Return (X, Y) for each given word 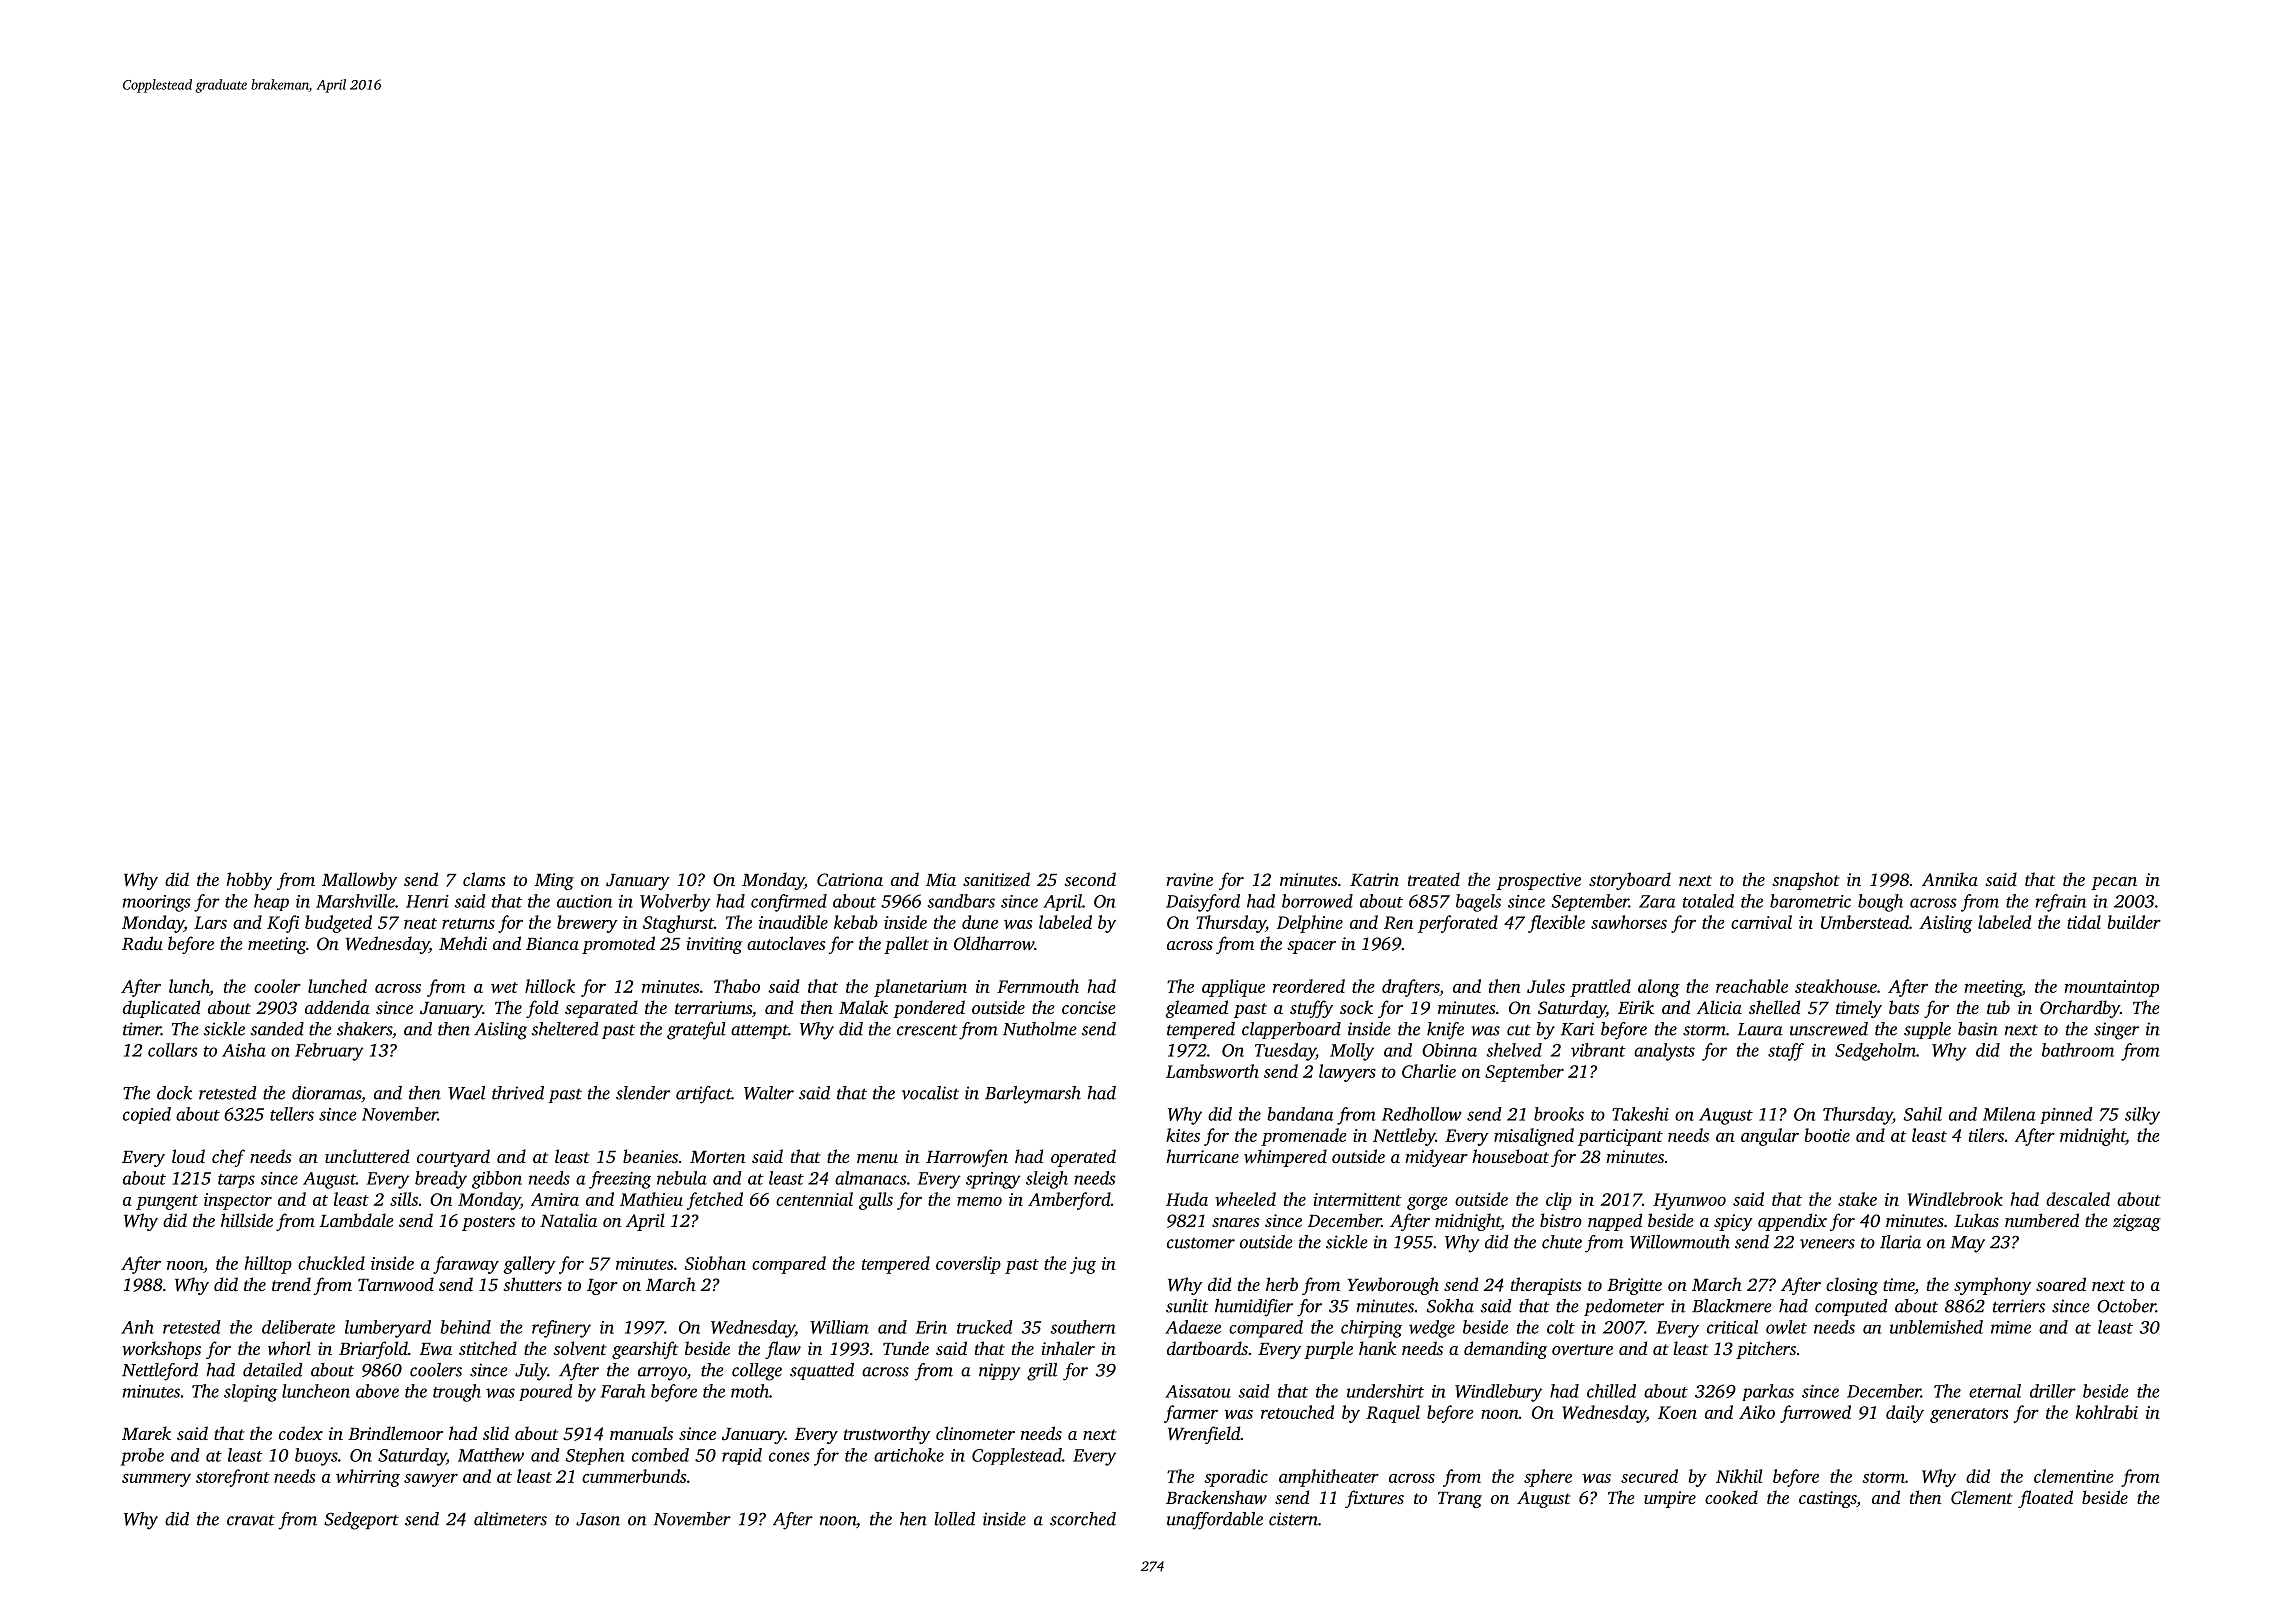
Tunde (906, 1348)
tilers (1986, 1135)
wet (504, 987)
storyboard (1630, 881)
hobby (249, 881)
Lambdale (356, 1220)
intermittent (1357, 1199)
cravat (251, 1520)
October (2126, 1306)
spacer (1311, 947)
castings (1828, 1499)
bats (1904, 1007)
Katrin (1374, 879)
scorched (1083, 1519)
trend (291, 1284)
